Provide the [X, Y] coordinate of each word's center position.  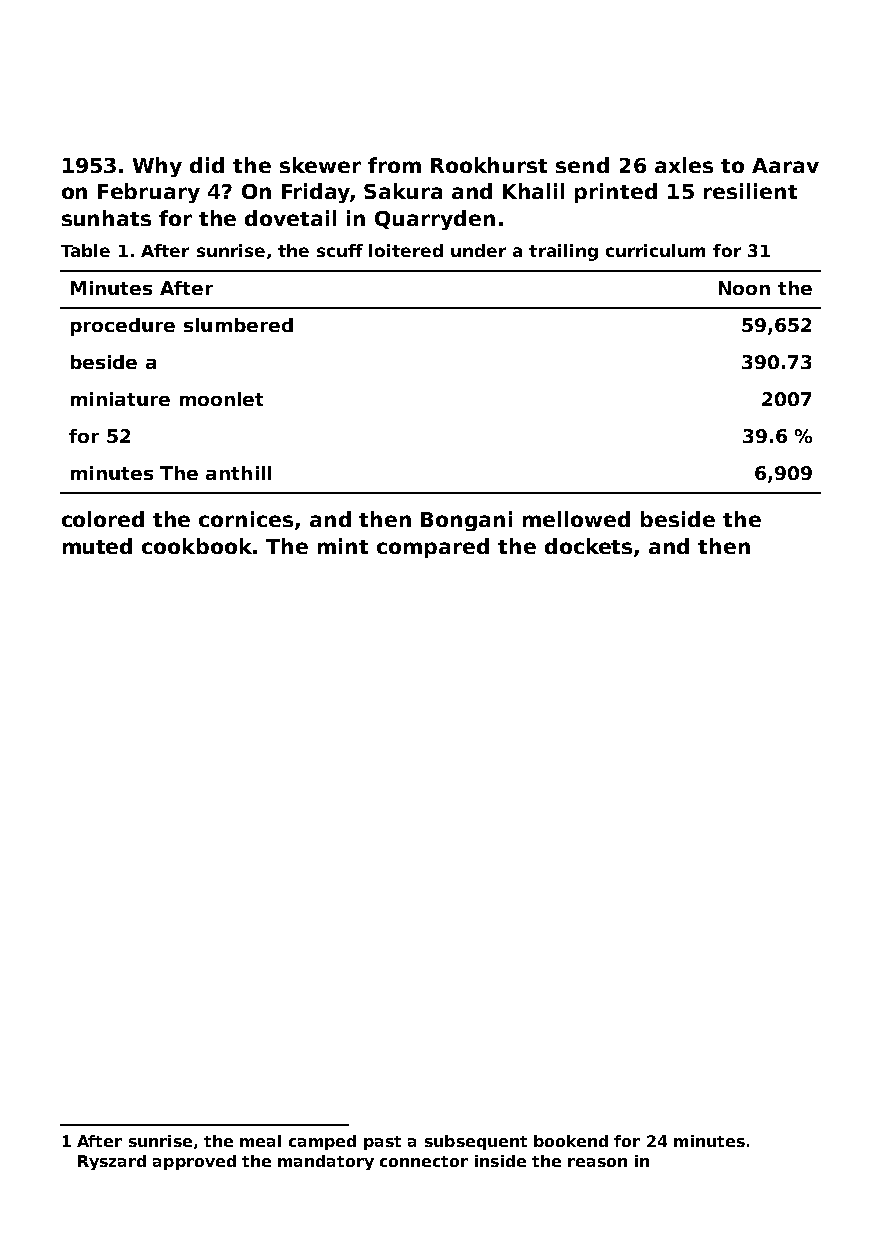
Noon [744, 288]
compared [433, 548]
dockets [588, 546]
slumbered [238, 325]
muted [97, 546]
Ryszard [112, 1162]
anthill [238, 473]
